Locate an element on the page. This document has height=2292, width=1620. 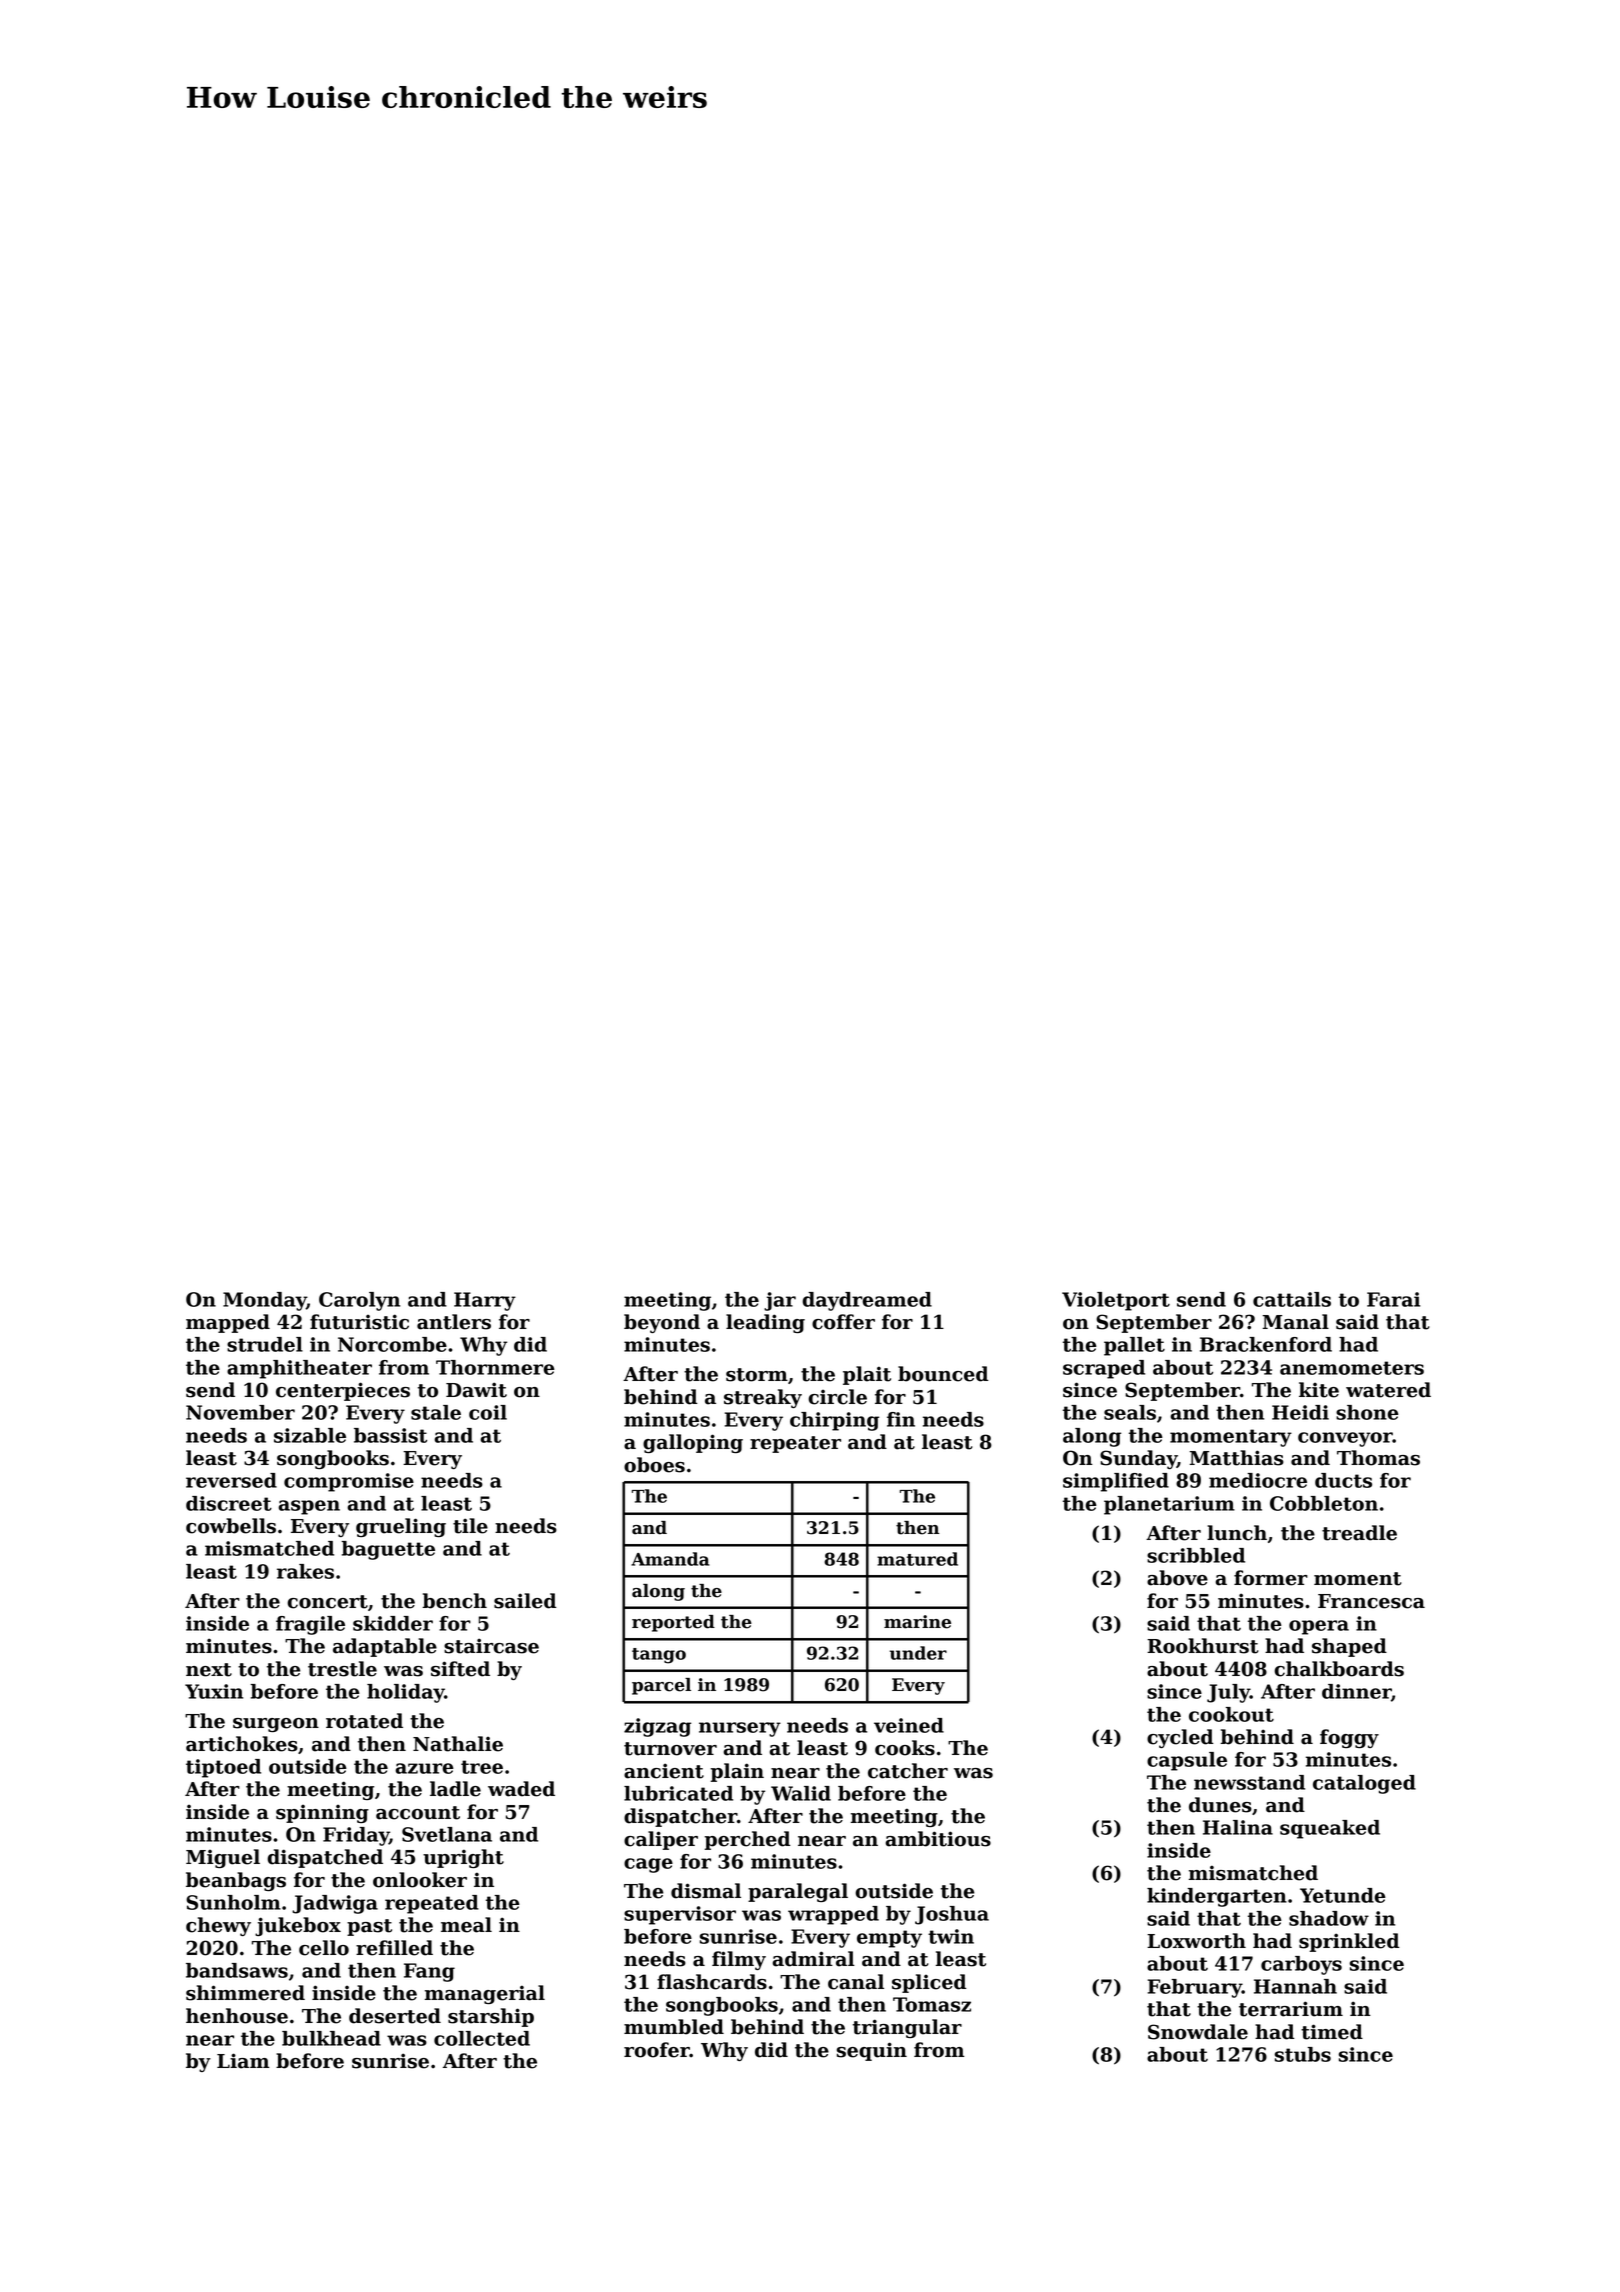
ancient is located at coordinates (664, 1771).
